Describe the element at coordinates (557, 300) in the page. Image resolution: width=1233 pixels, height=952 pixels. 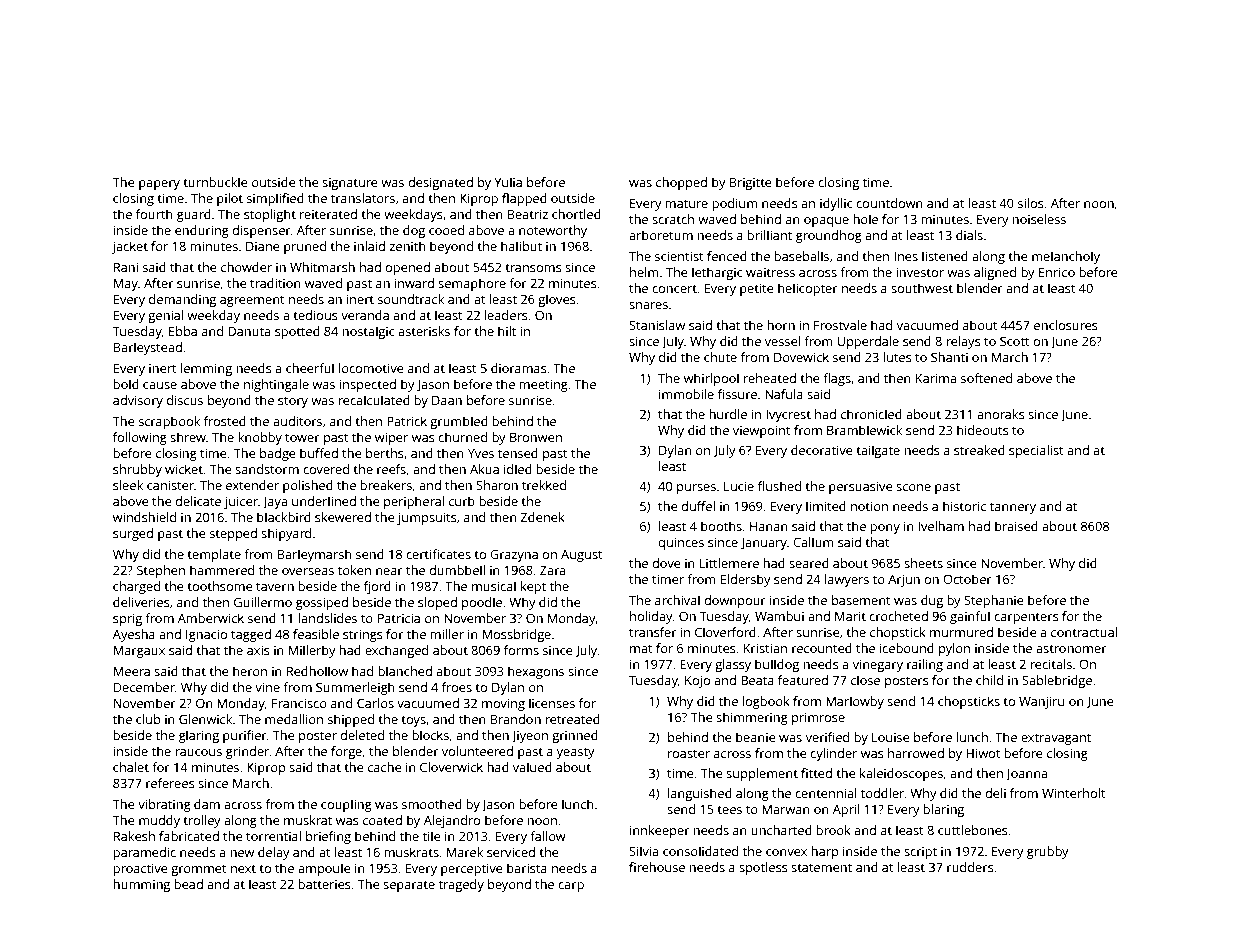
I see `gloves` at that location.
